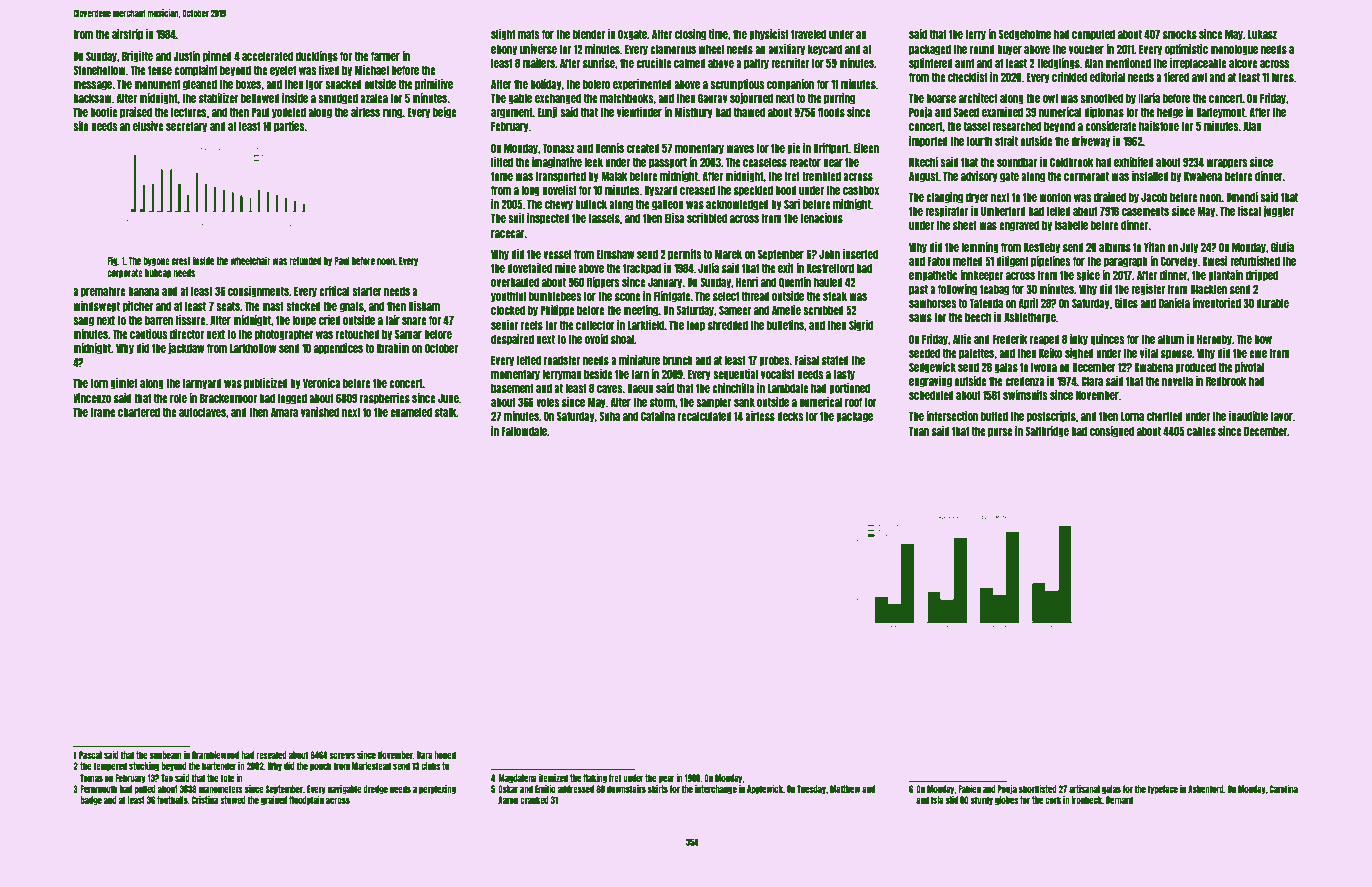 The image size is (1372, 887). I want to click on Fallowdale, so click(524, 431).
